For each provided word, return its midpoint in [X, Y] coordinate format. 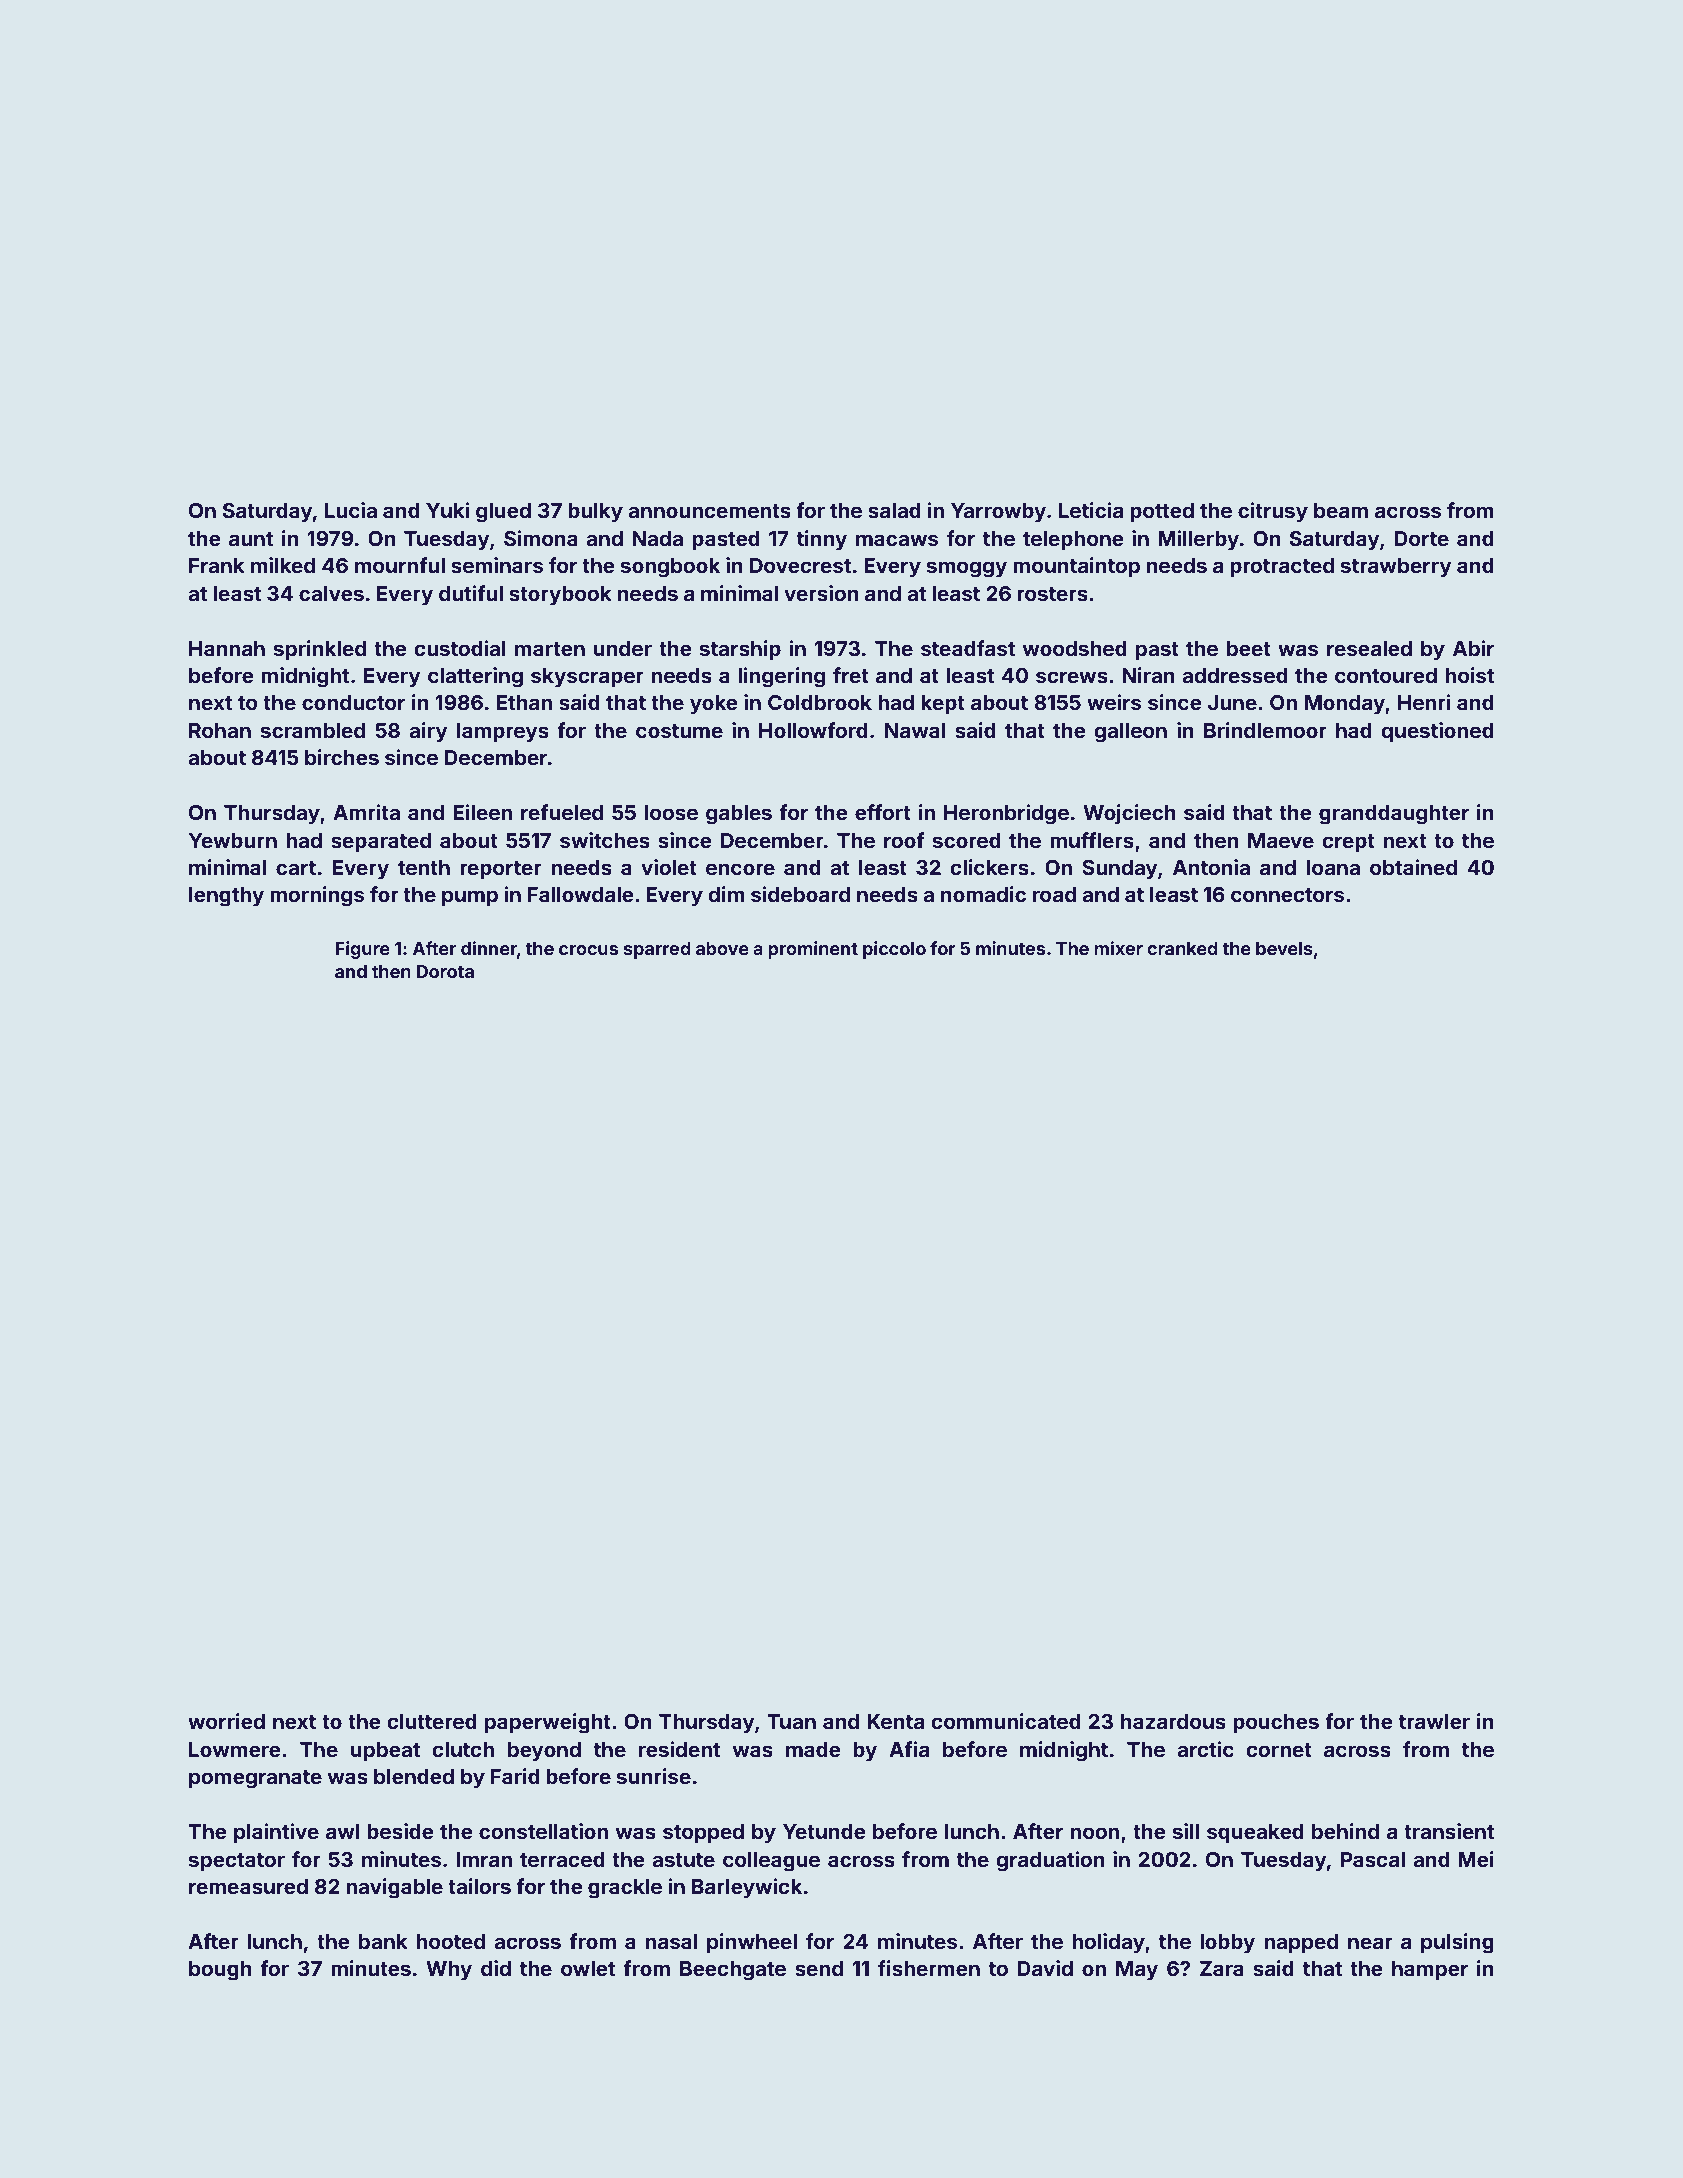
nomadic [983, 894]
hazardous [1173, 1721]
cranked [1182, 948]
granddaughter [1394, 815]
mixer [1118, 948]
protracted [1282, 567]
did [496, 1968]
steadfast [968, 648]
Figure [363, 950]
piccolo [894, 950]
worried [226, 1721]
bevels [1284, 948]
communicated [1006, 1721]
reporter [501, 870]
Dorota [445, 971]
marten [550, 649]
